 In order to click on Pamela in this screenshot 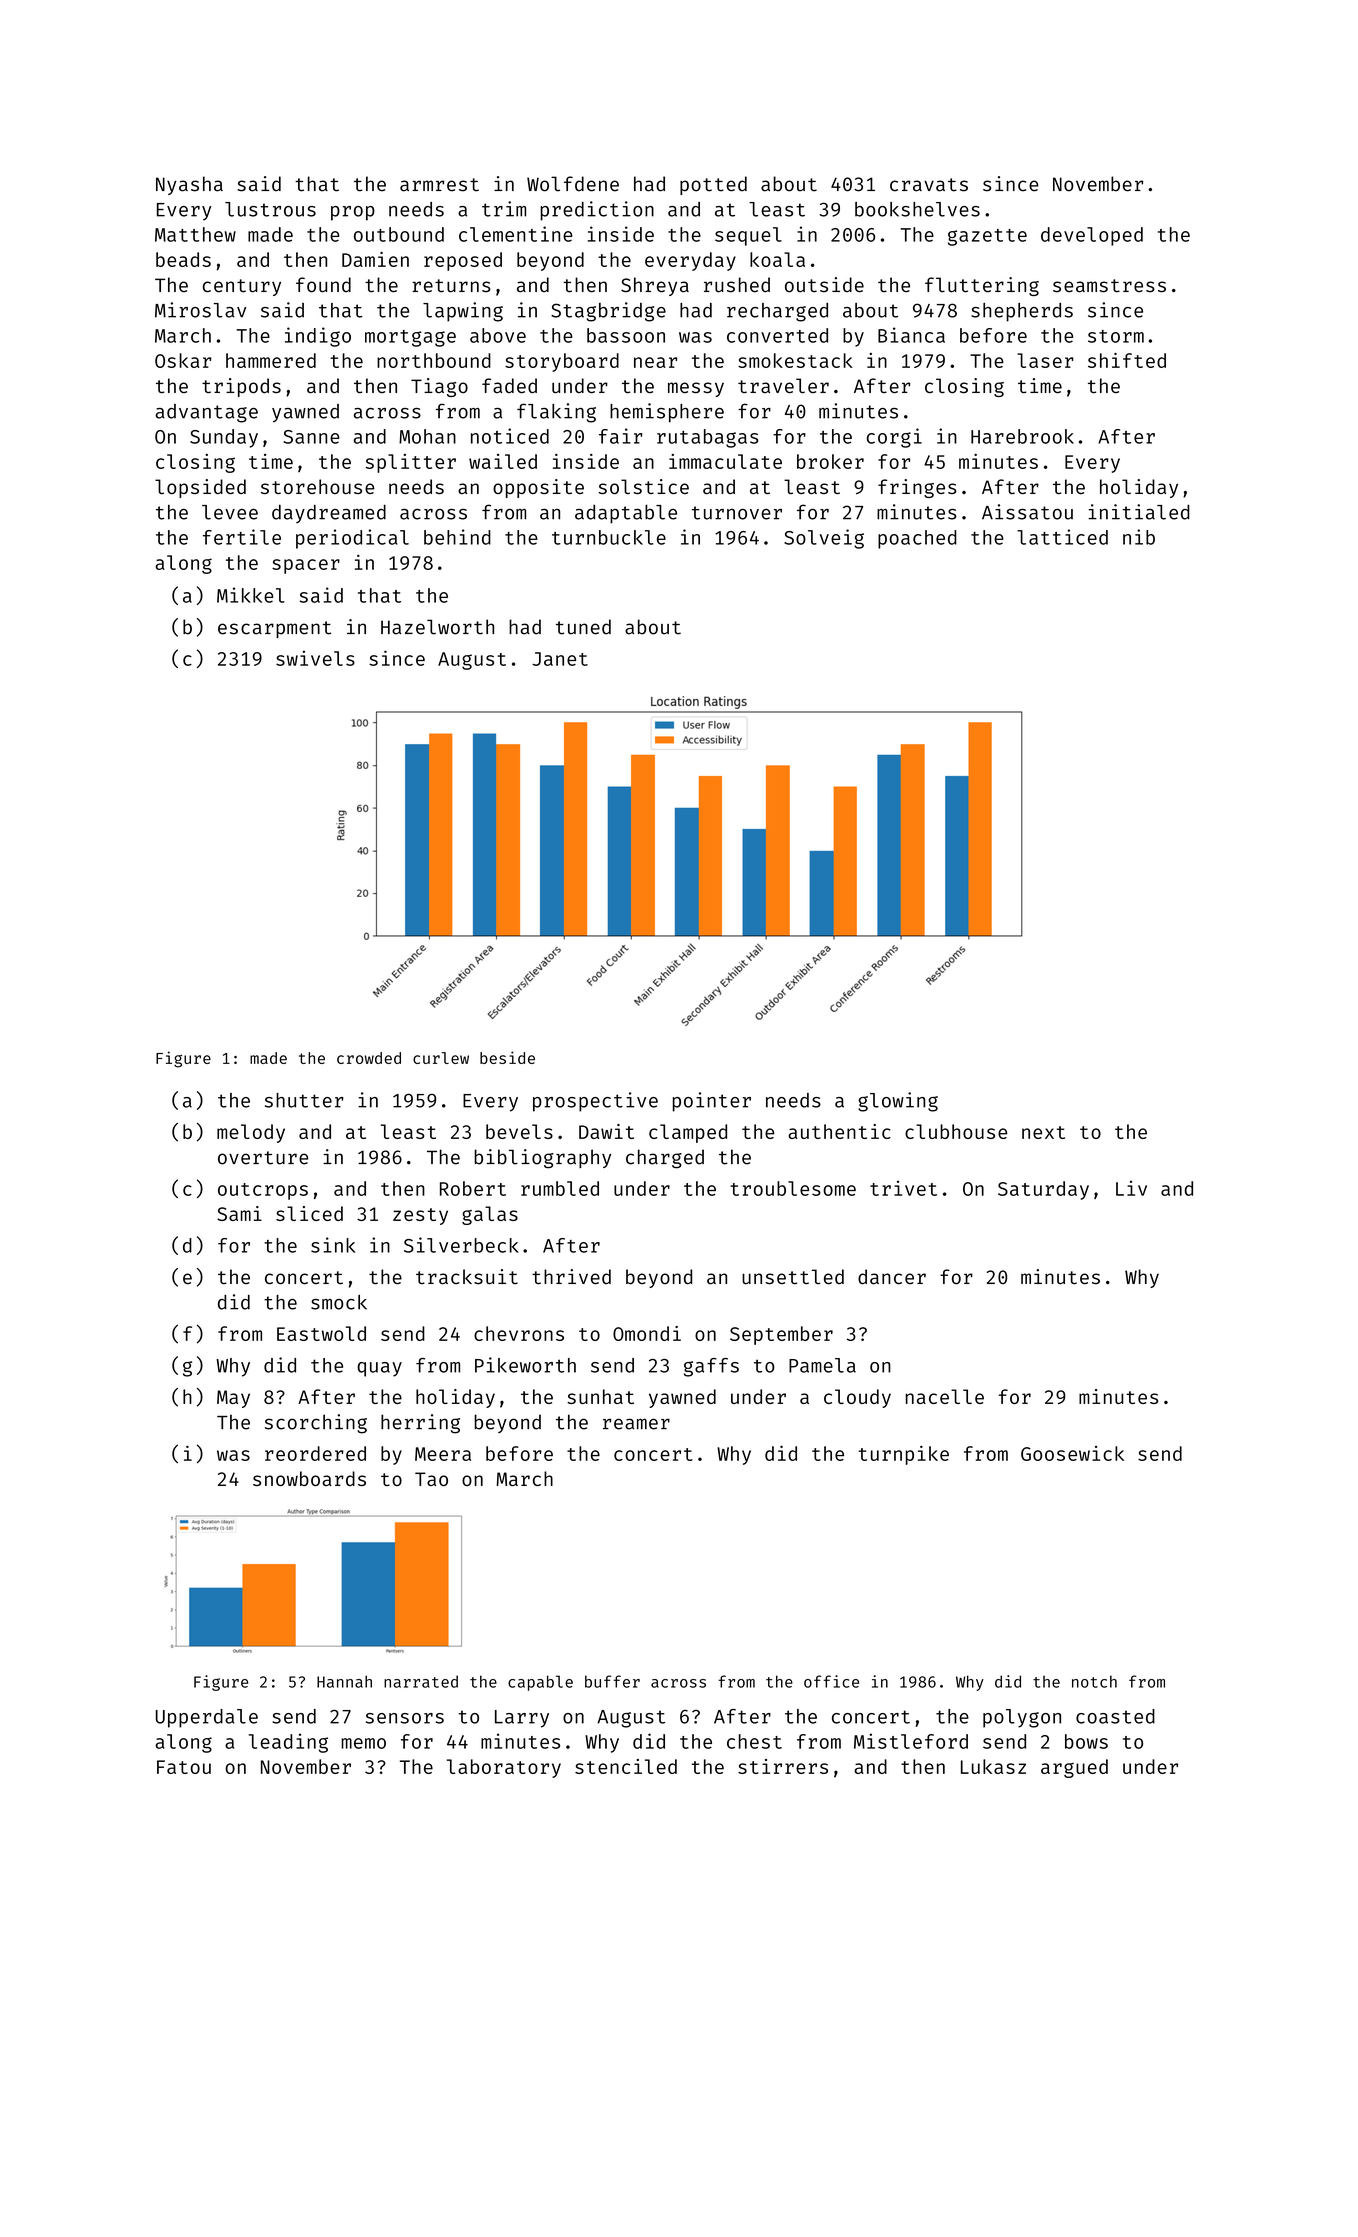, I will do `click(822, 1365)`.
